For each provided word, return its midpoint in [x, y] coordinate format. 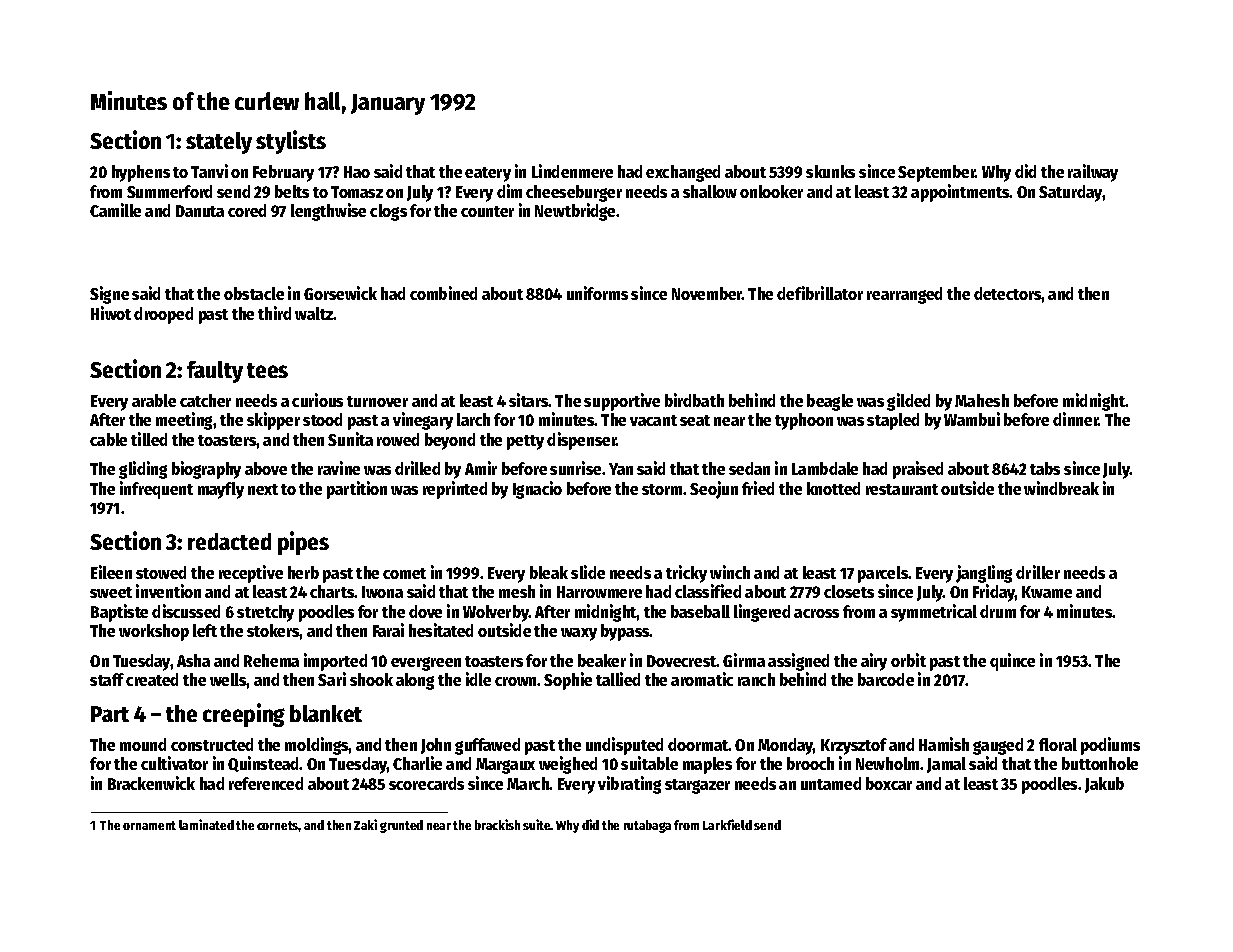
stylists [291, 142]
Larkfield [727, 824]
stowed [161, 572]
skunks [830, 171]
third [274, 313]
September [937, 173]
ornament [149, 825]
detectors [1008, 293]
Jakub [1104, 785]
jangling [984, 574]
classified [708, 591]
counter [487, 211]
